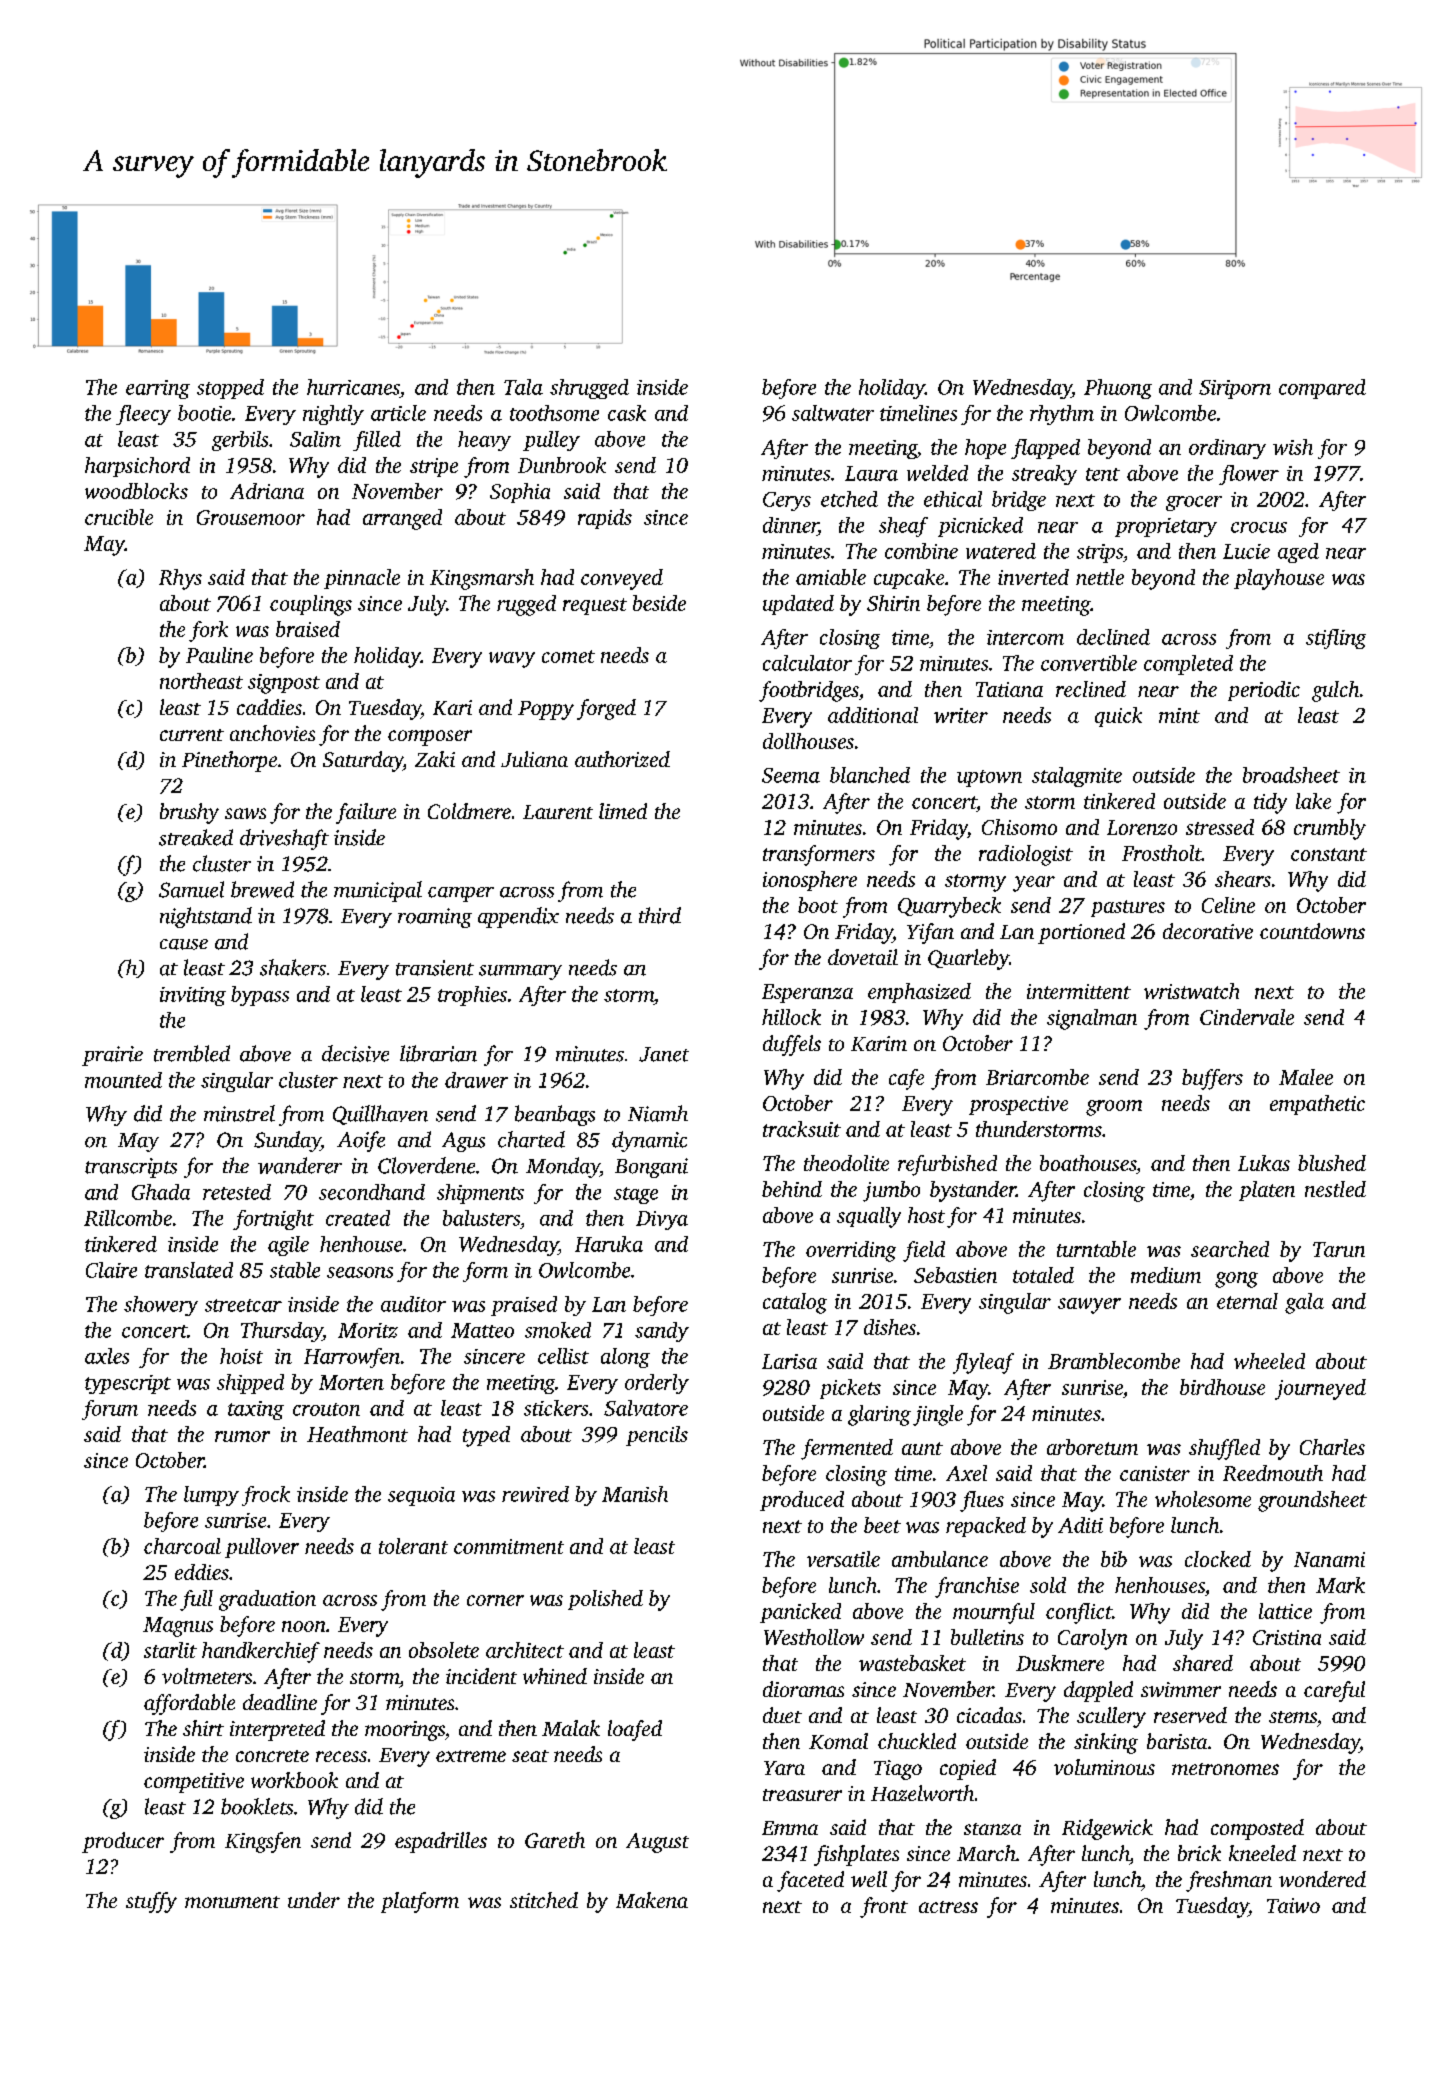 The height and width of the screenshot is (2100, 1450). Describe the element at coordinates (1092, 1019) in the screenshot. I see `signalman` at that location.
